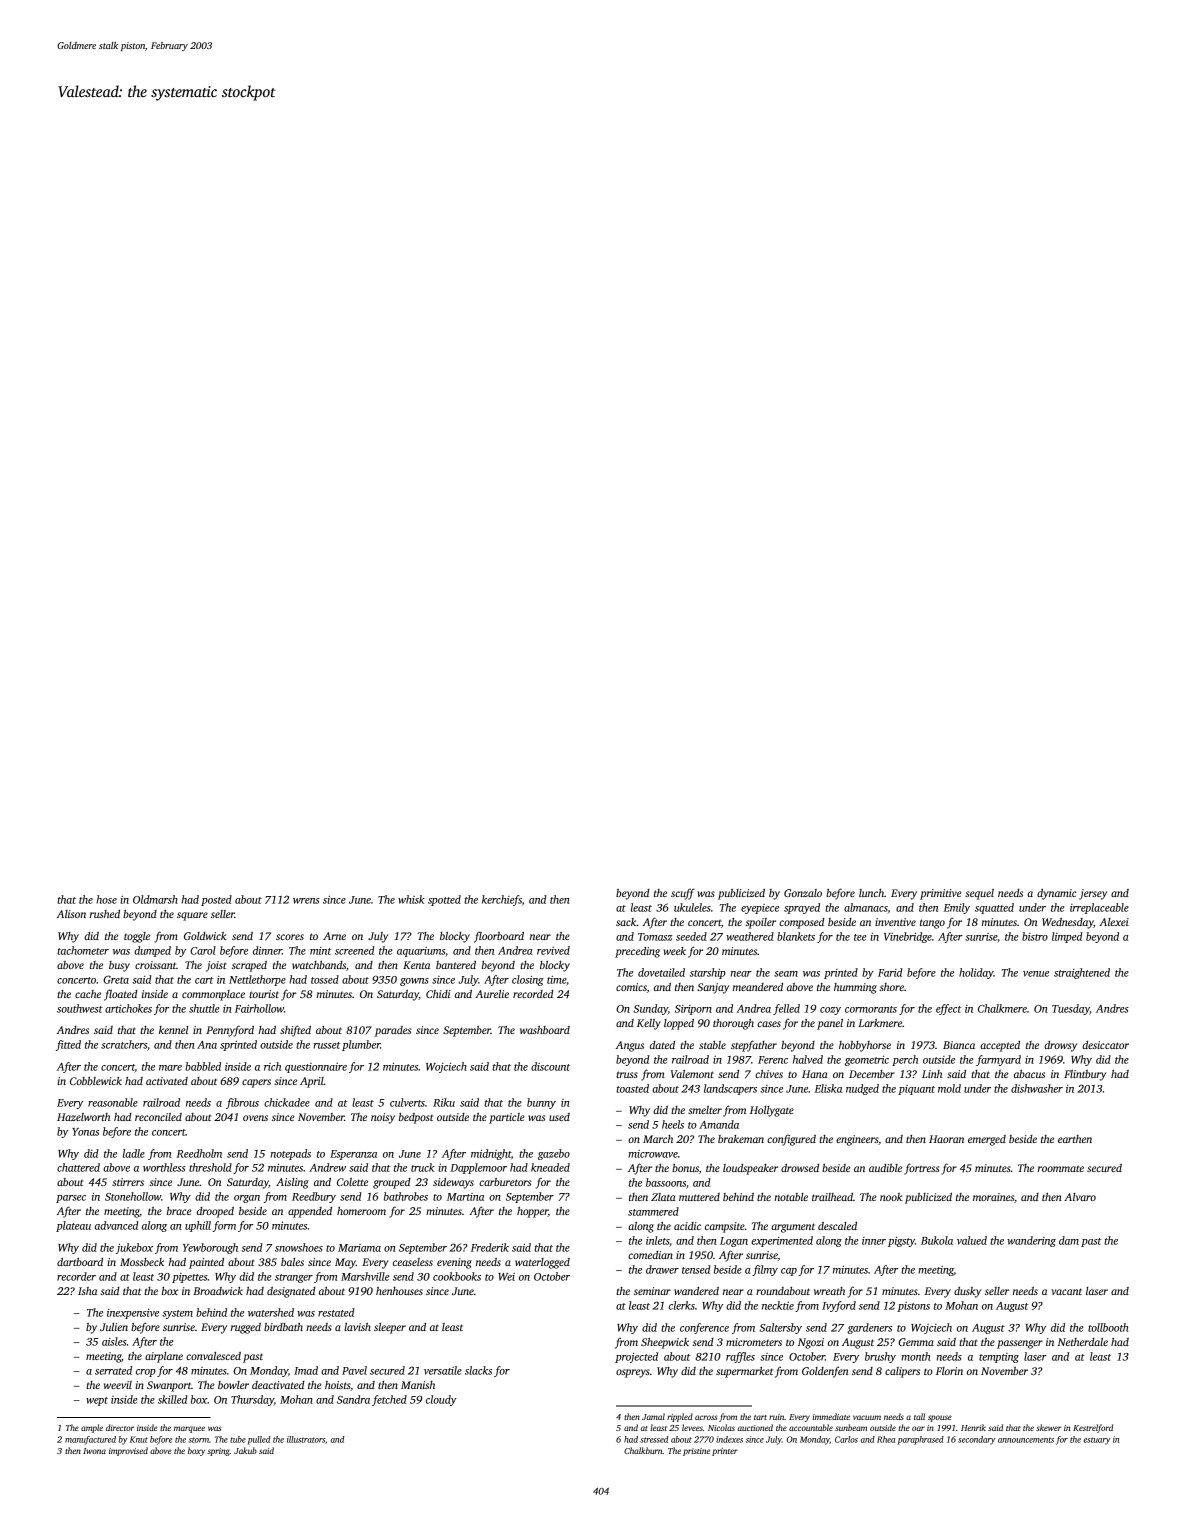  What do you see at coordinates (916, 1342) in the screenshot?
I see `Gemma` at bounding box center [916, 1342].
